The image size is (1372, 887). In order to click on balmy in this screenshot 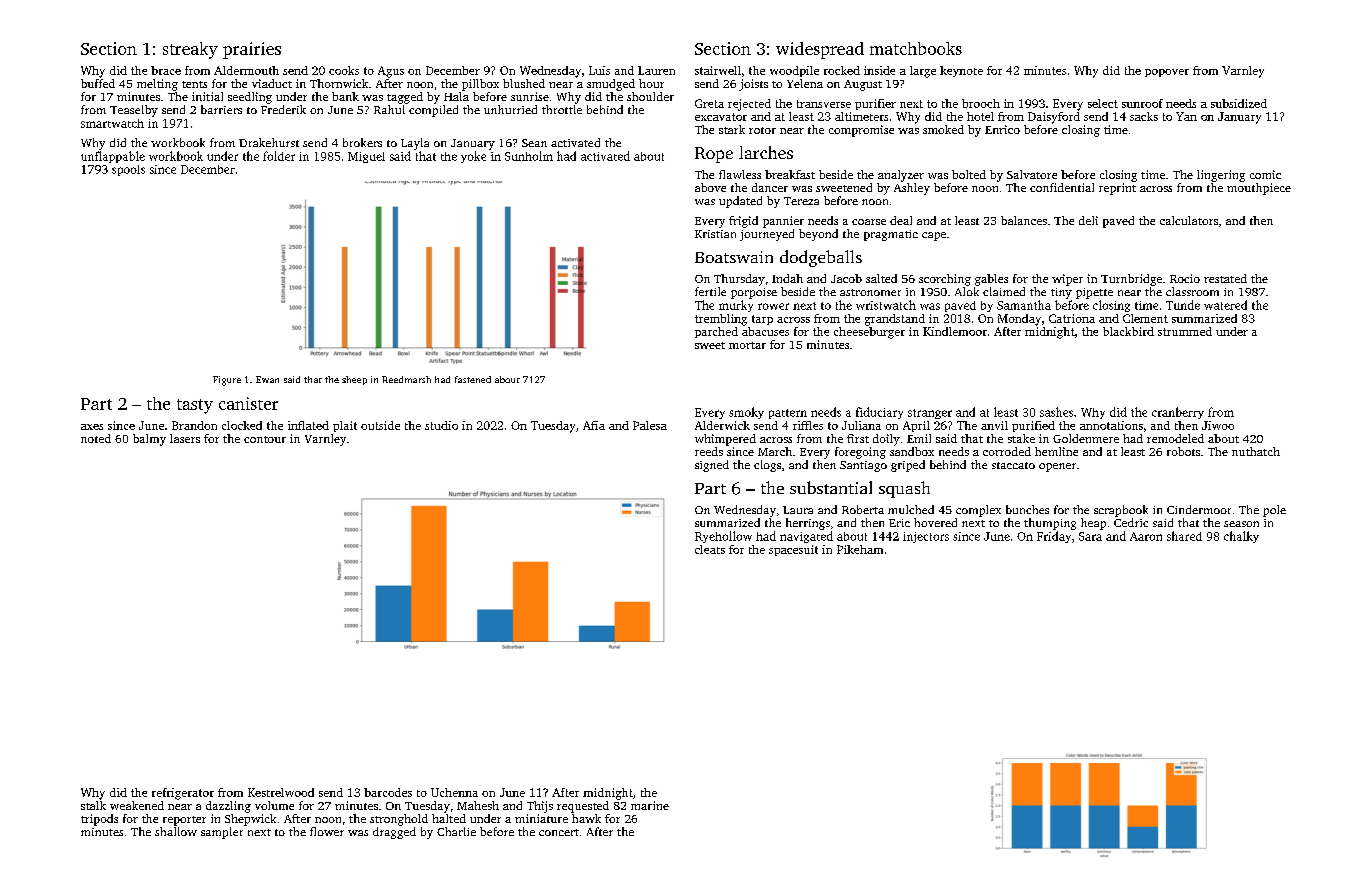, I will do `click(149, 440)`.
